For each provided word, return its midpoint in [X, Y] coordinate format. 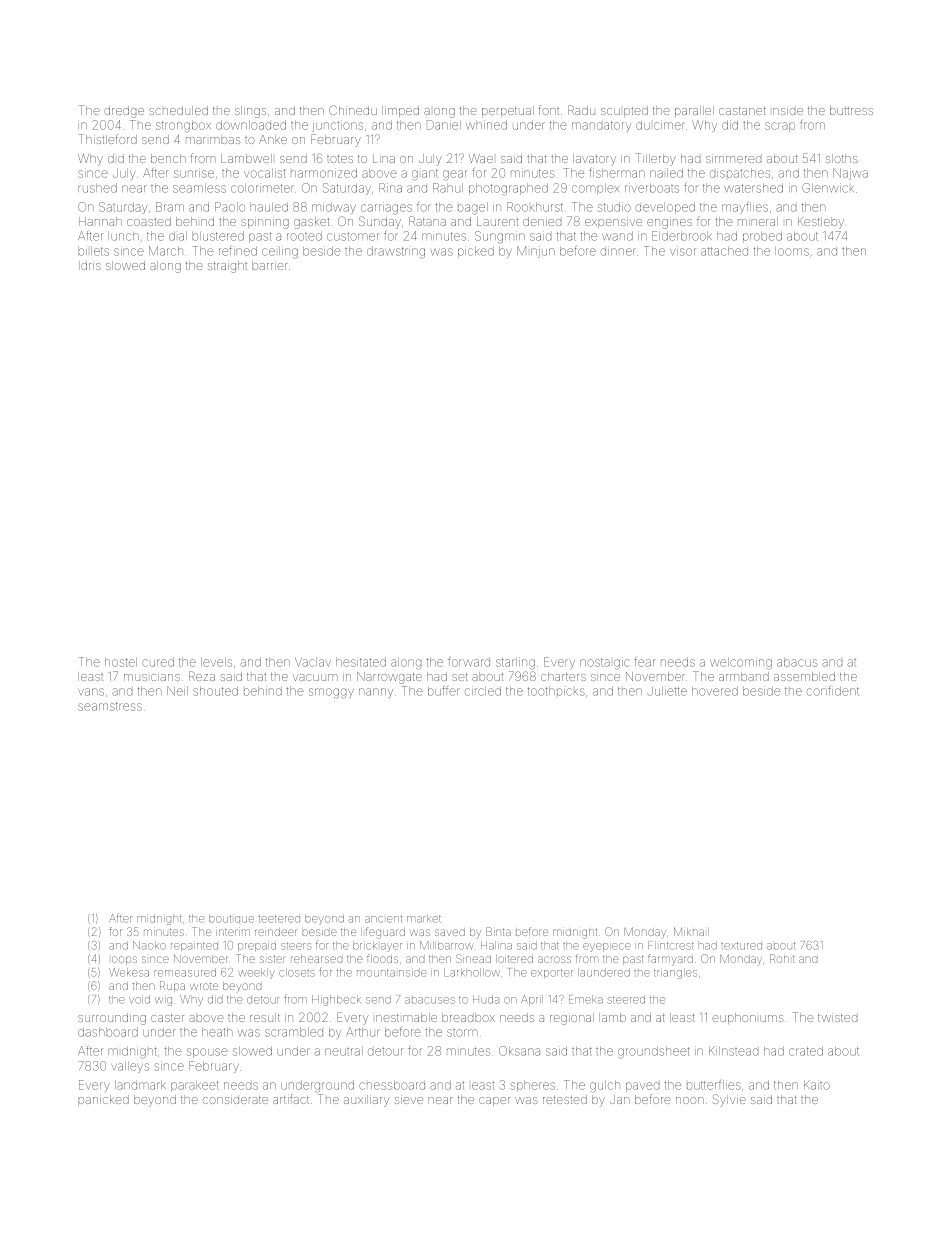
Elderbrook [682, 236]
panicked [103, 1100]
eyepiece [607, 947]
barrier [269, 265]
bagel [473, 209]
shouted [215, 691]
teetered [279, 919]
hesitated [361, 662]
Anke [273, 139]
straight [227, 267]
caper [494, 1101]
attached [724, 251]
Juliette [667, 691]
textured [741, 946]
